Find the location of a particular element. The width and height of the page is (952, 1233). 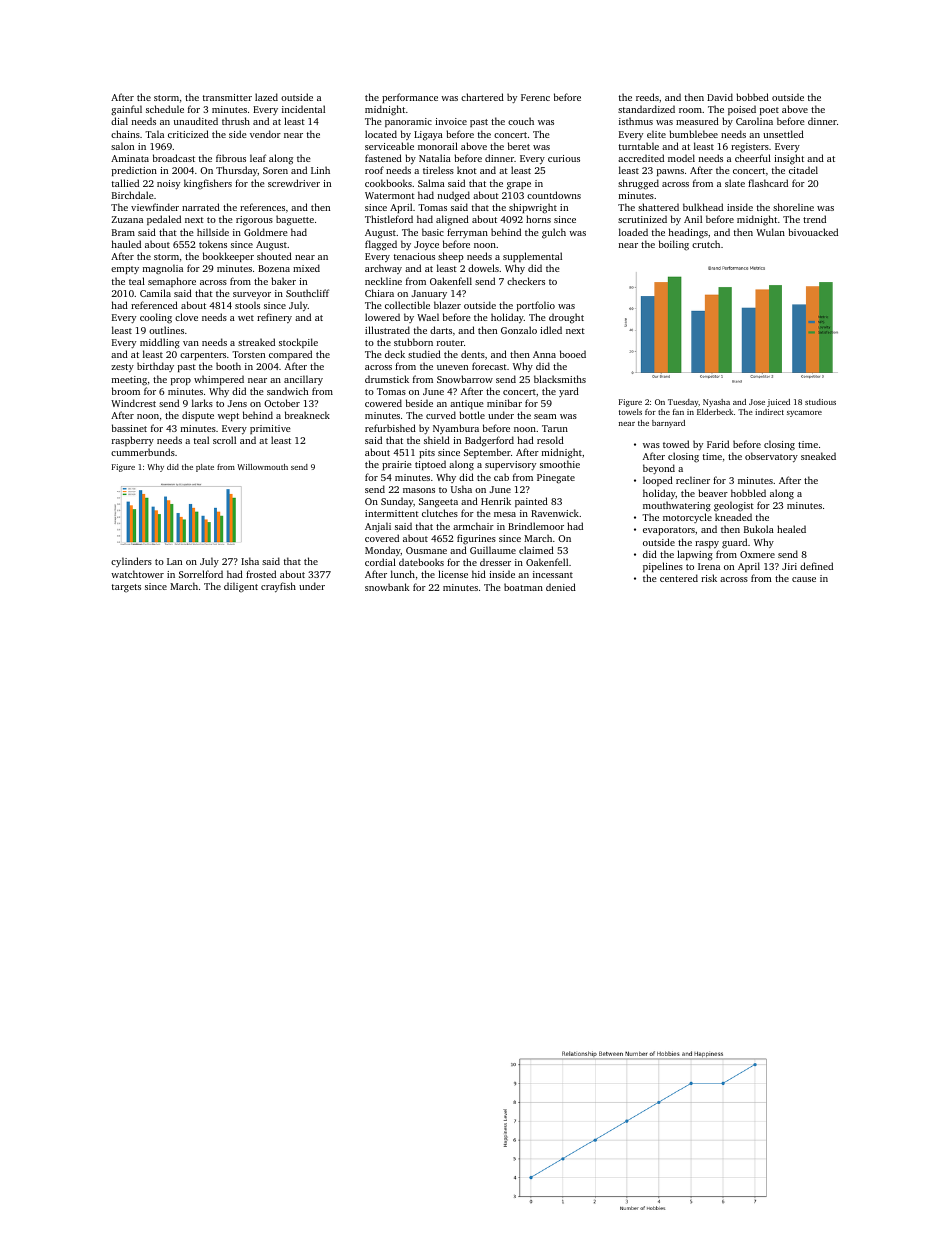

lazed is located at coordinates (266, 97).
